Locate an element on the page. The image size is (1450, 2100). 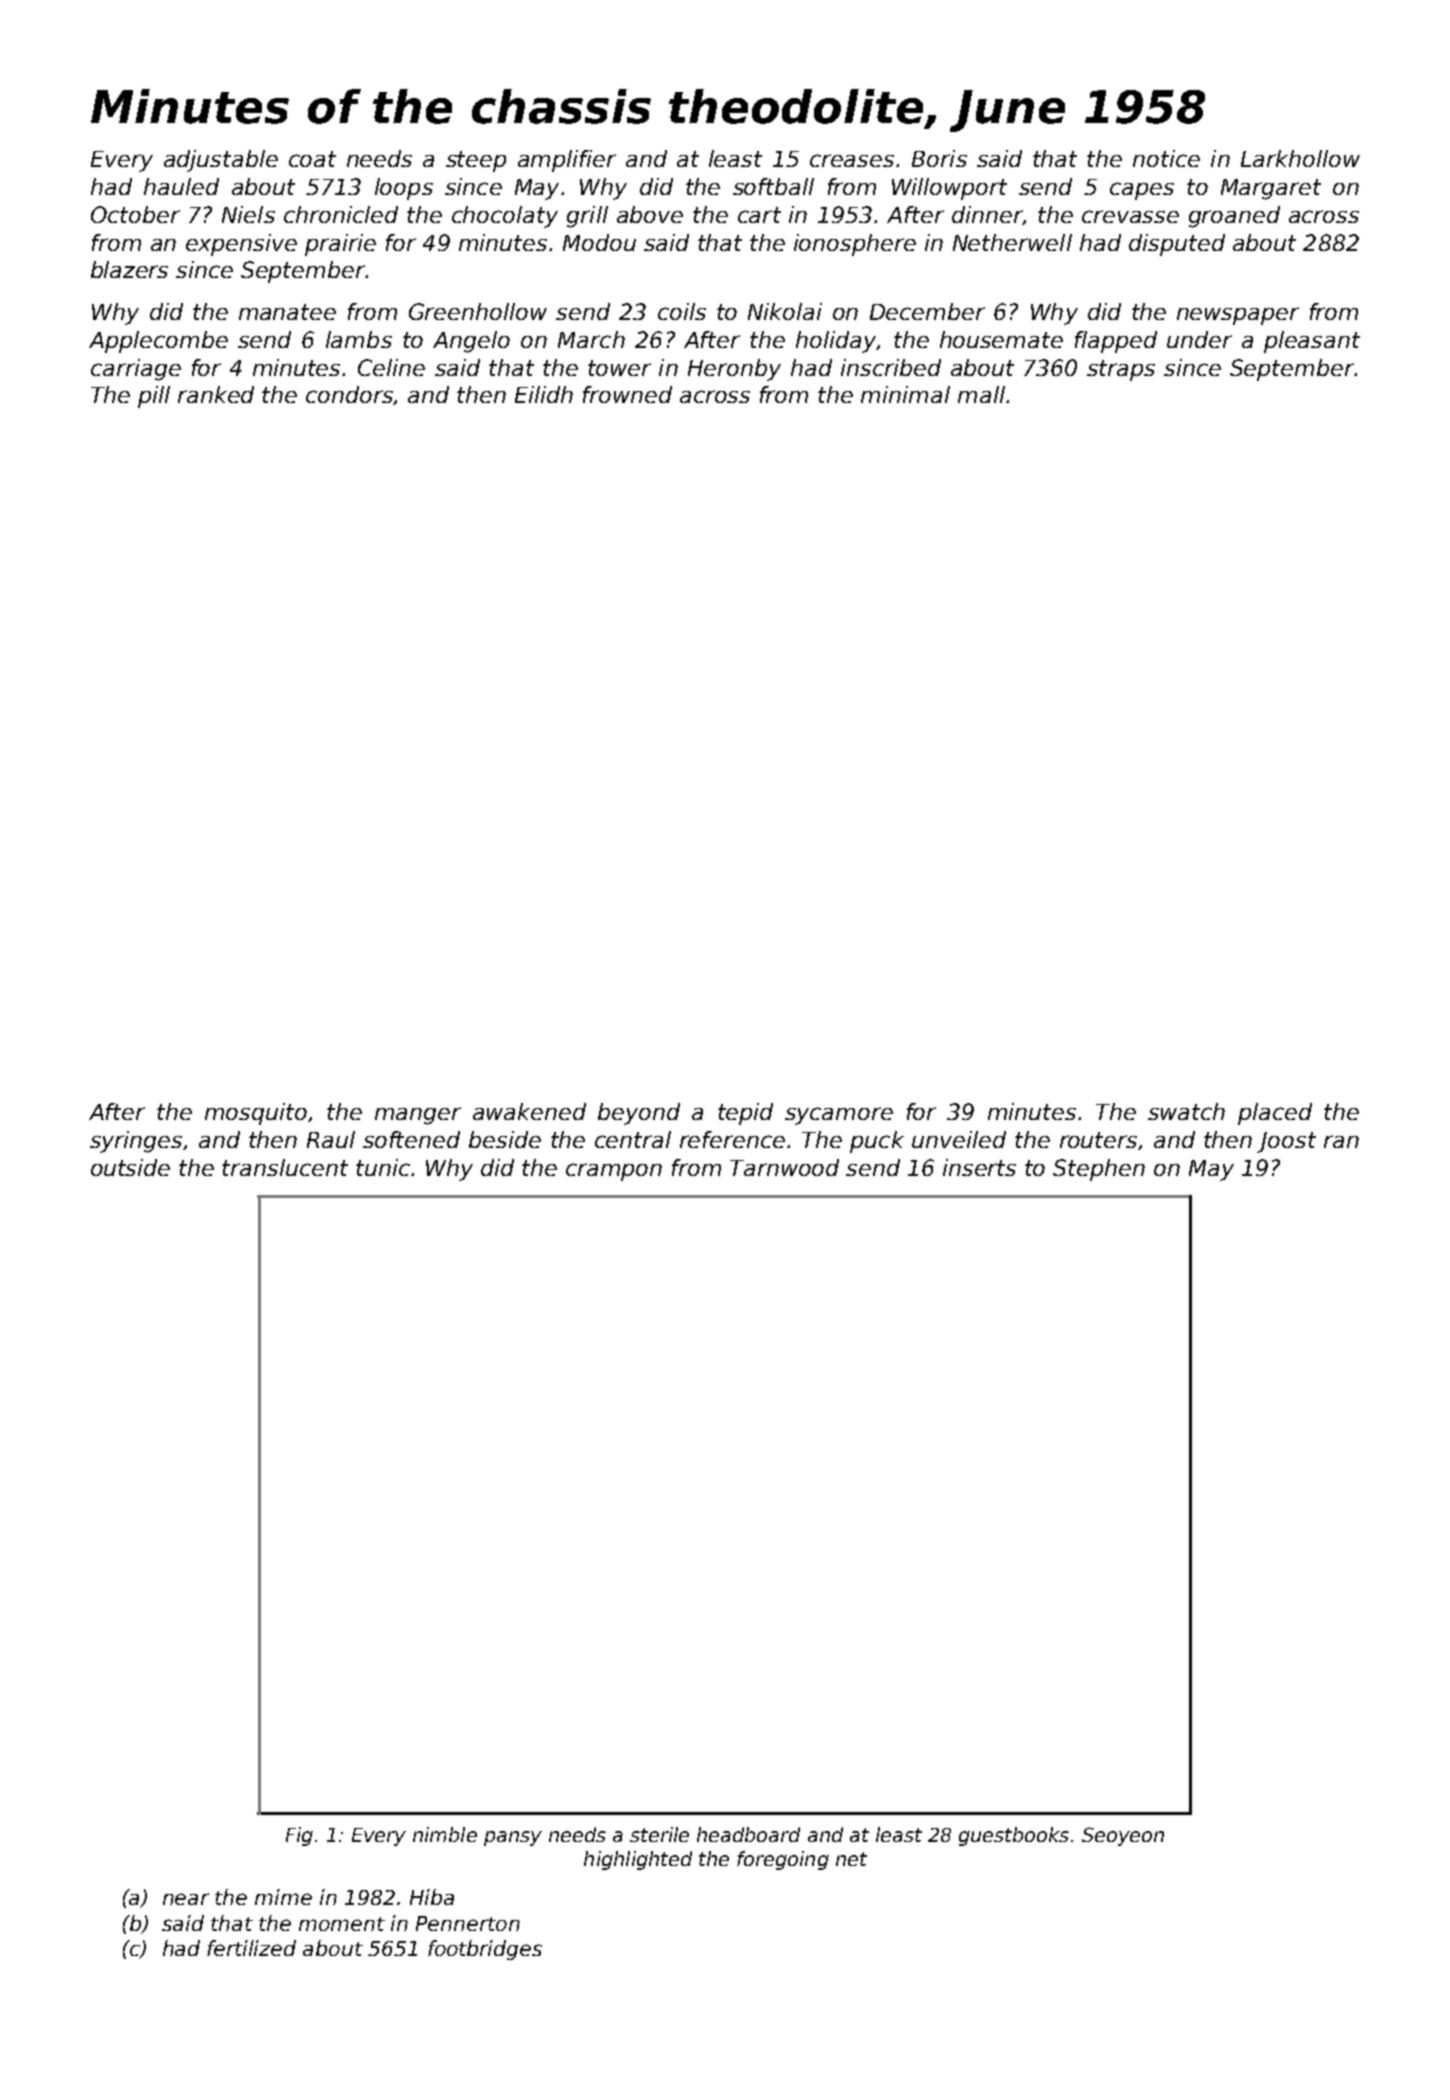
pleasant is located at coordinates (1312, 342).
